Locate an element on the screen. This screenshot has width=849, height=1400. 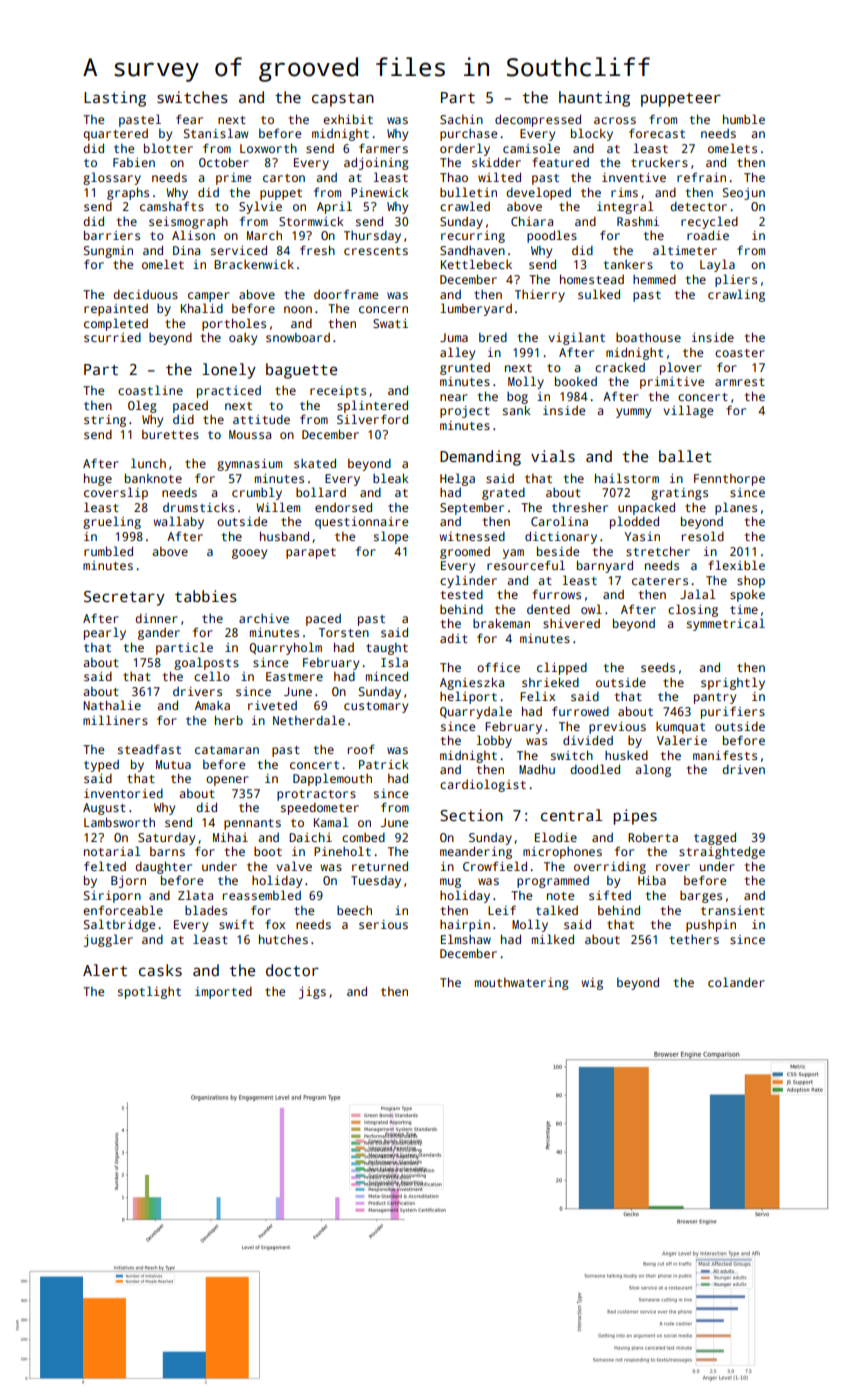
lumberyard is located at coordinates (476, 309).
